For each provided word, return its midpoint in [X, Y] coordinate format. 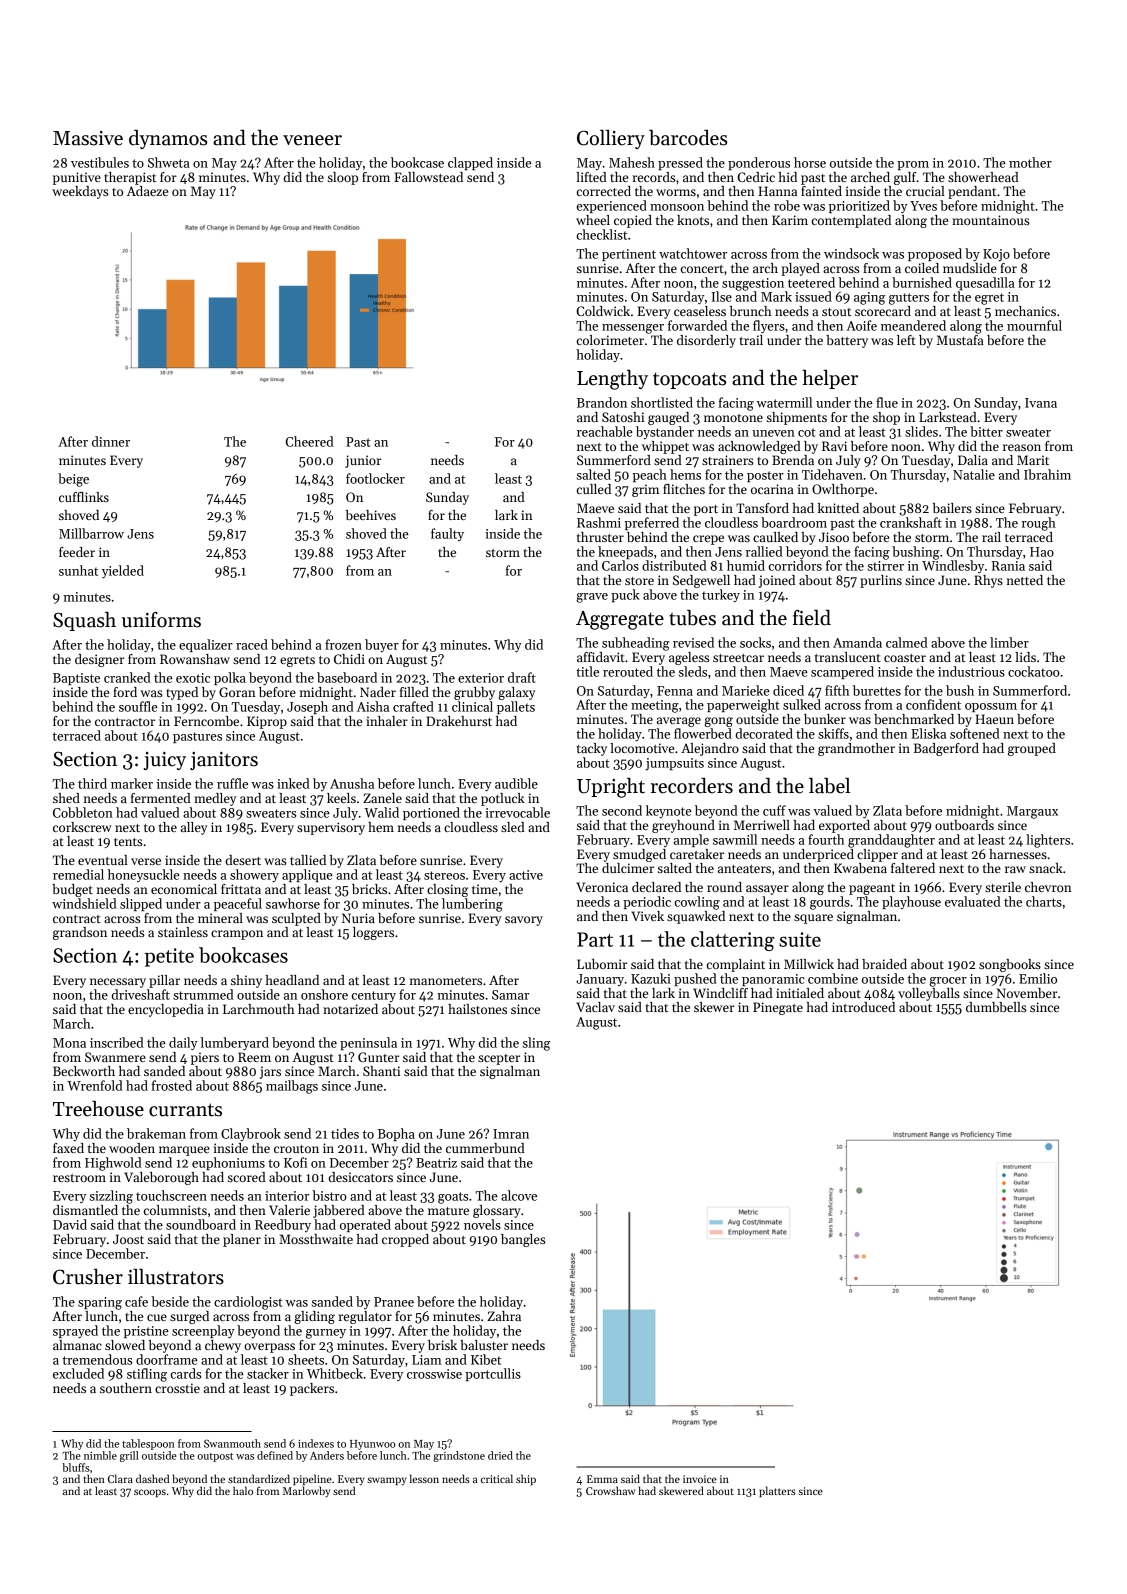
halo [243, 1490]
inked [293, 783]
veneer [312, 140]
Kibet [486, 1359]
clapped [470, 163]
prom [913, 165]
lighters [1048, 841]
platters [777, 1491]
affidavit [601, 657]
